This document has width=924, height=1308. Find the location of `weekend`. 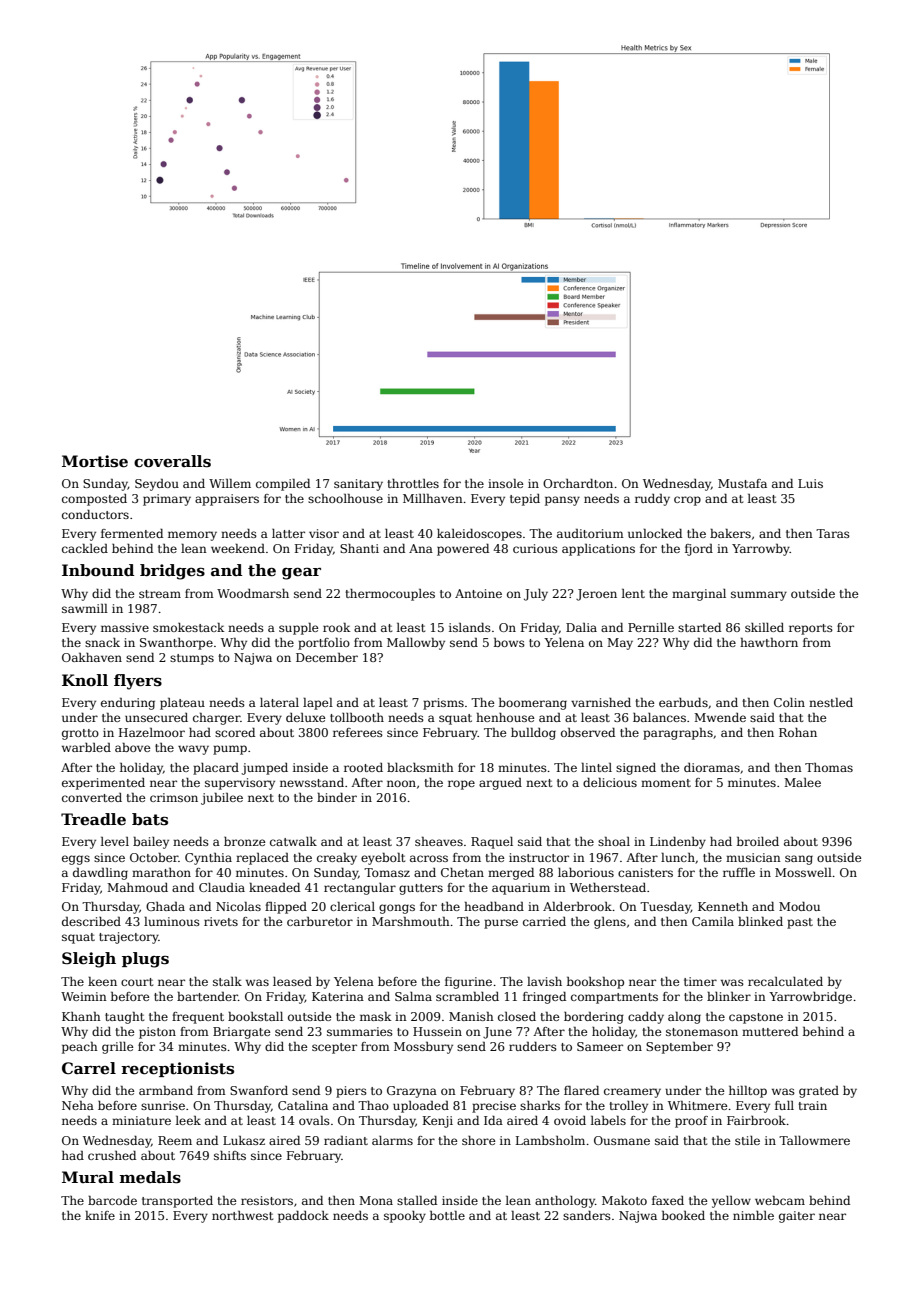

weekend is located at coordinates (238, 548).
